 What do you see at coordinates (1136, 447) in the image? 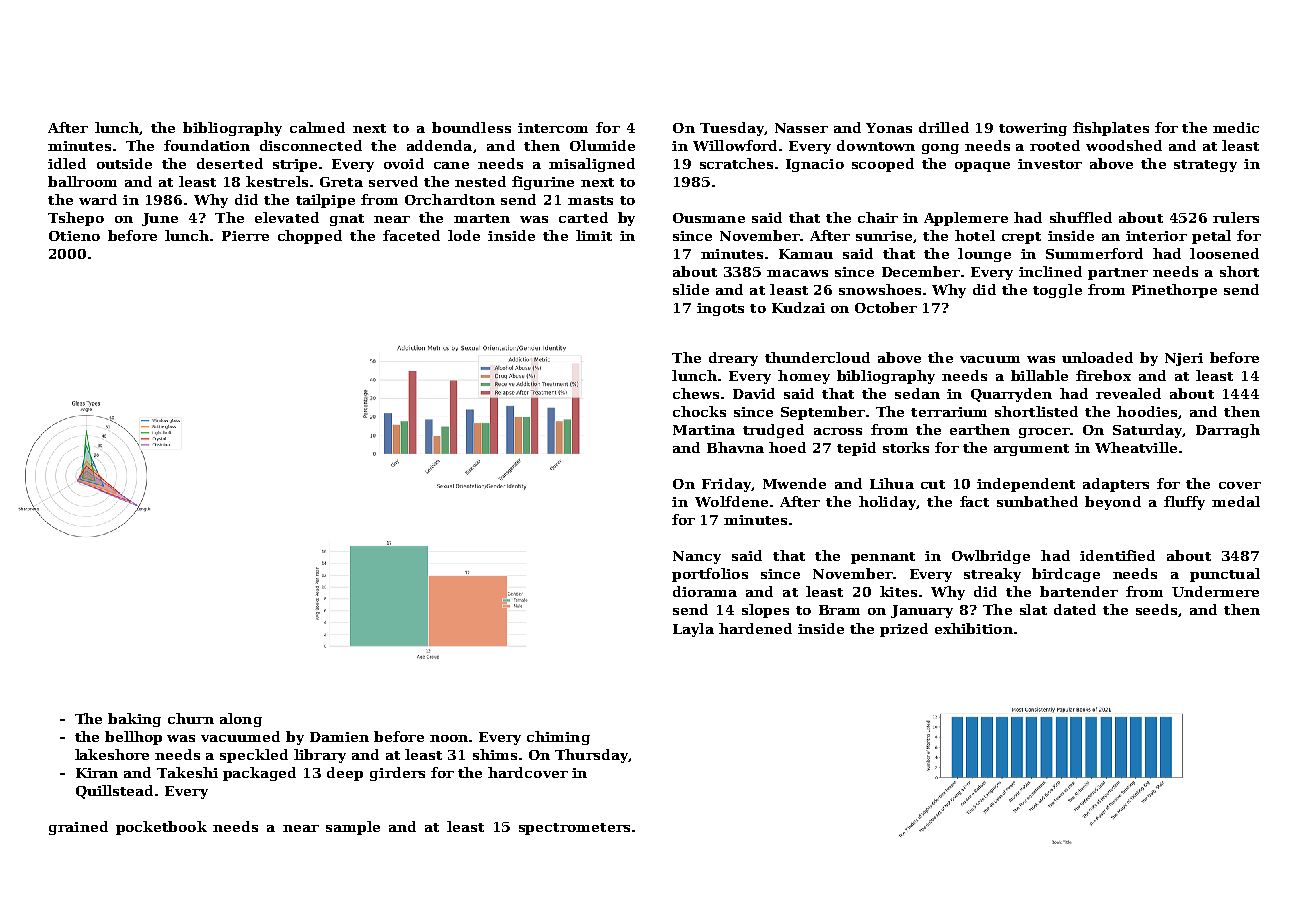
I see `Wheatville` at bounding box center [1136, 447].
